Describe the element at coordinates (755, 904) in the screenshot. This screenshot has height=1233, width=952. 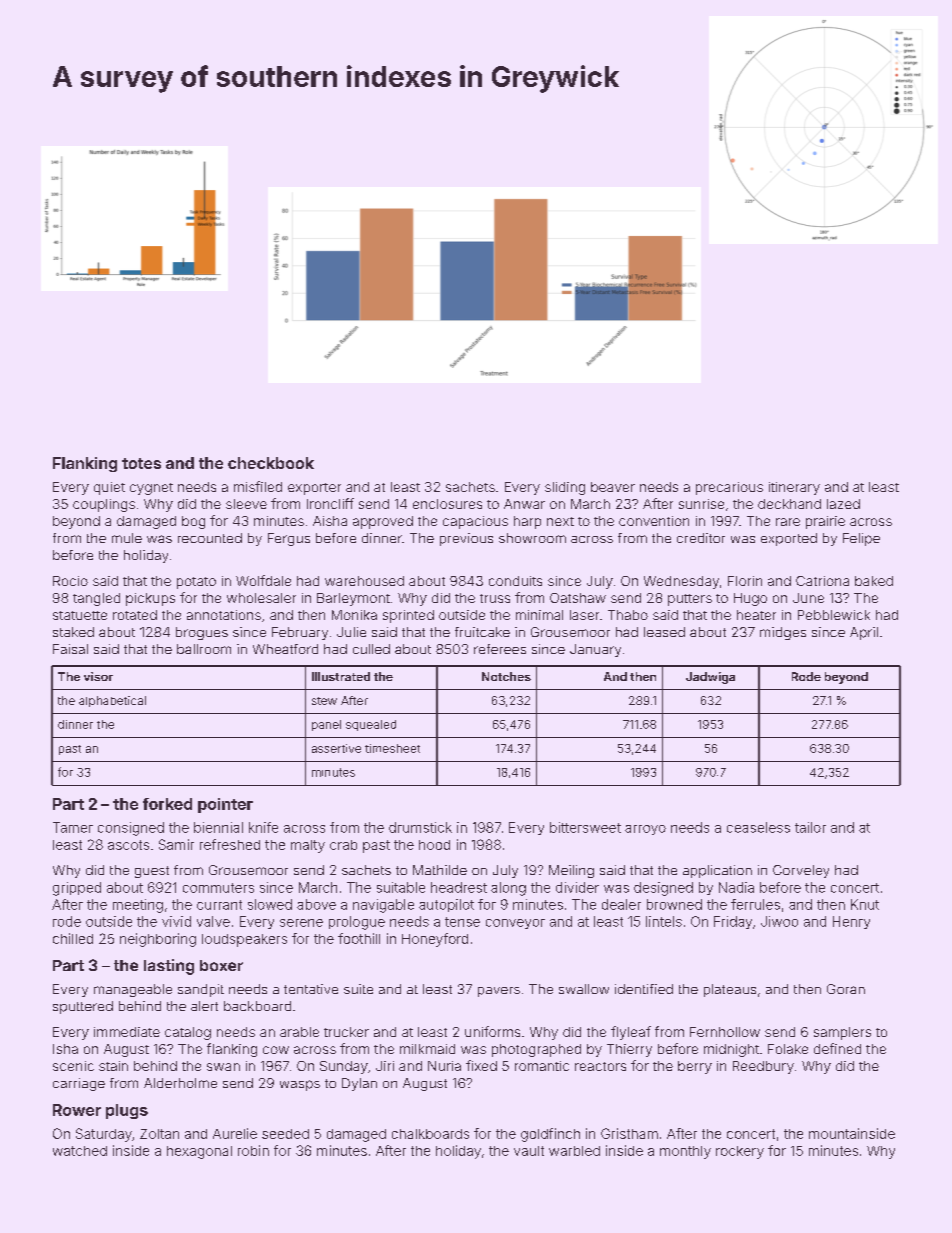
I see `ferrules` at that location.
